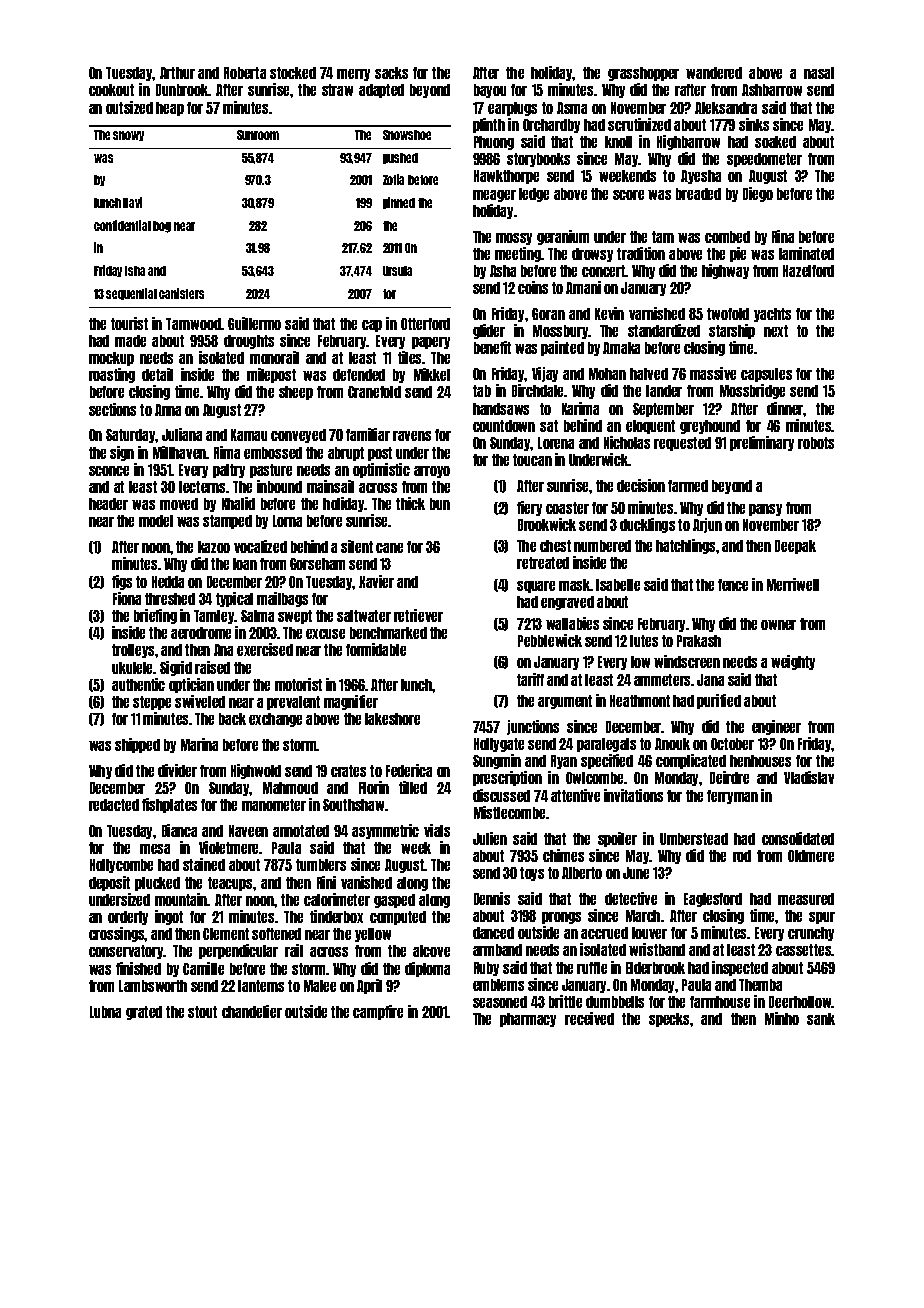 The width and height of the screenshot is (924, 1308). I want to click on bog, so click(162, 227).
